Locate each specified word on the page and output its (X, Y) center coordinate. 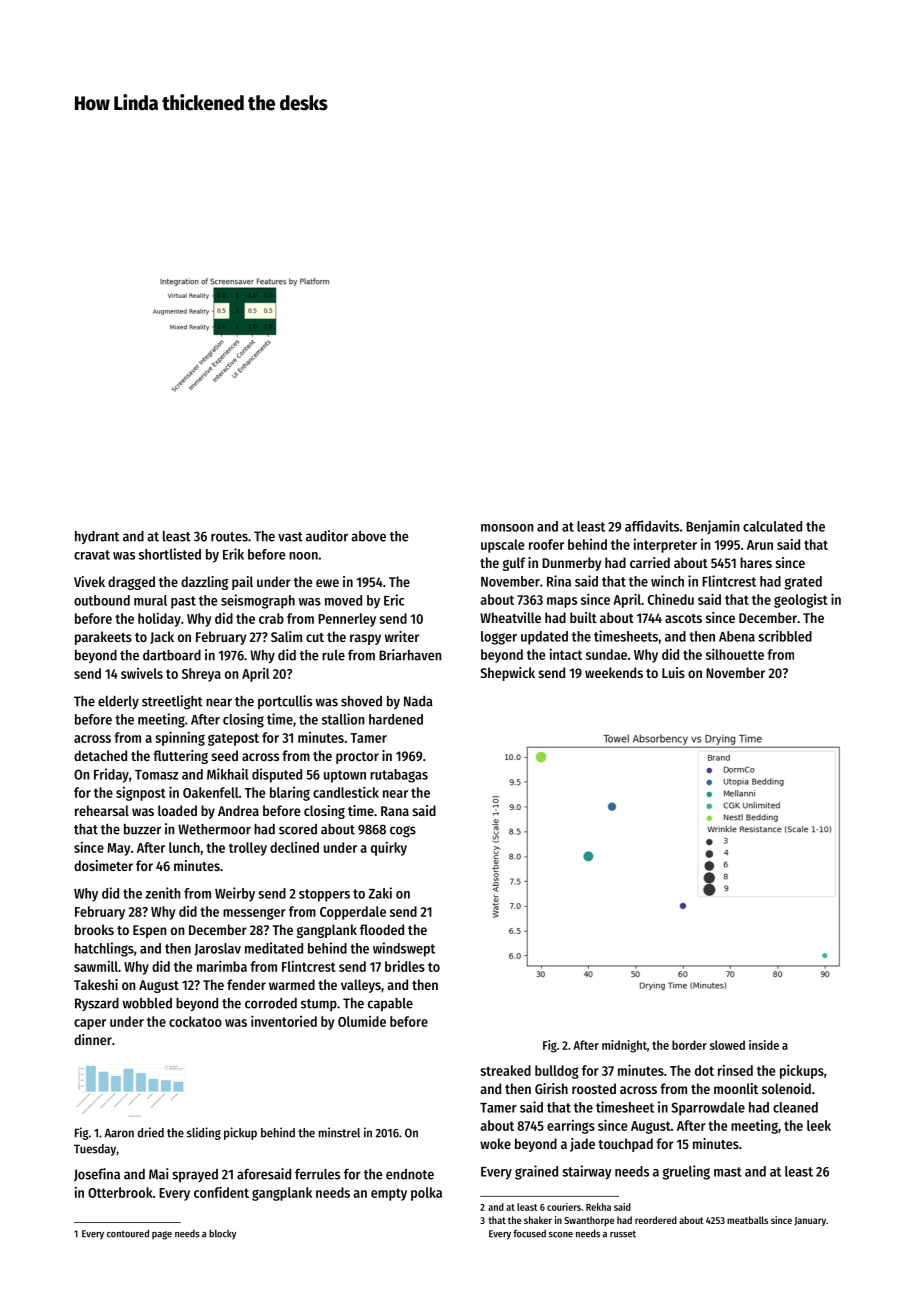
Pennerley (347, 620)
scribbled (785, 636)
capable (390, 1004)
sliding (204, 1133)
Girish (551, 1088)
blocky (222, 1234)
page (162, 1235)
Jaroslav (217, 949)
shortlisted (170, 554)
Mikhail (227, 774)
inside (764, 1045)
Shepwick (507, 674)
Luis (673, 672)
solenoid (786, 1088)
